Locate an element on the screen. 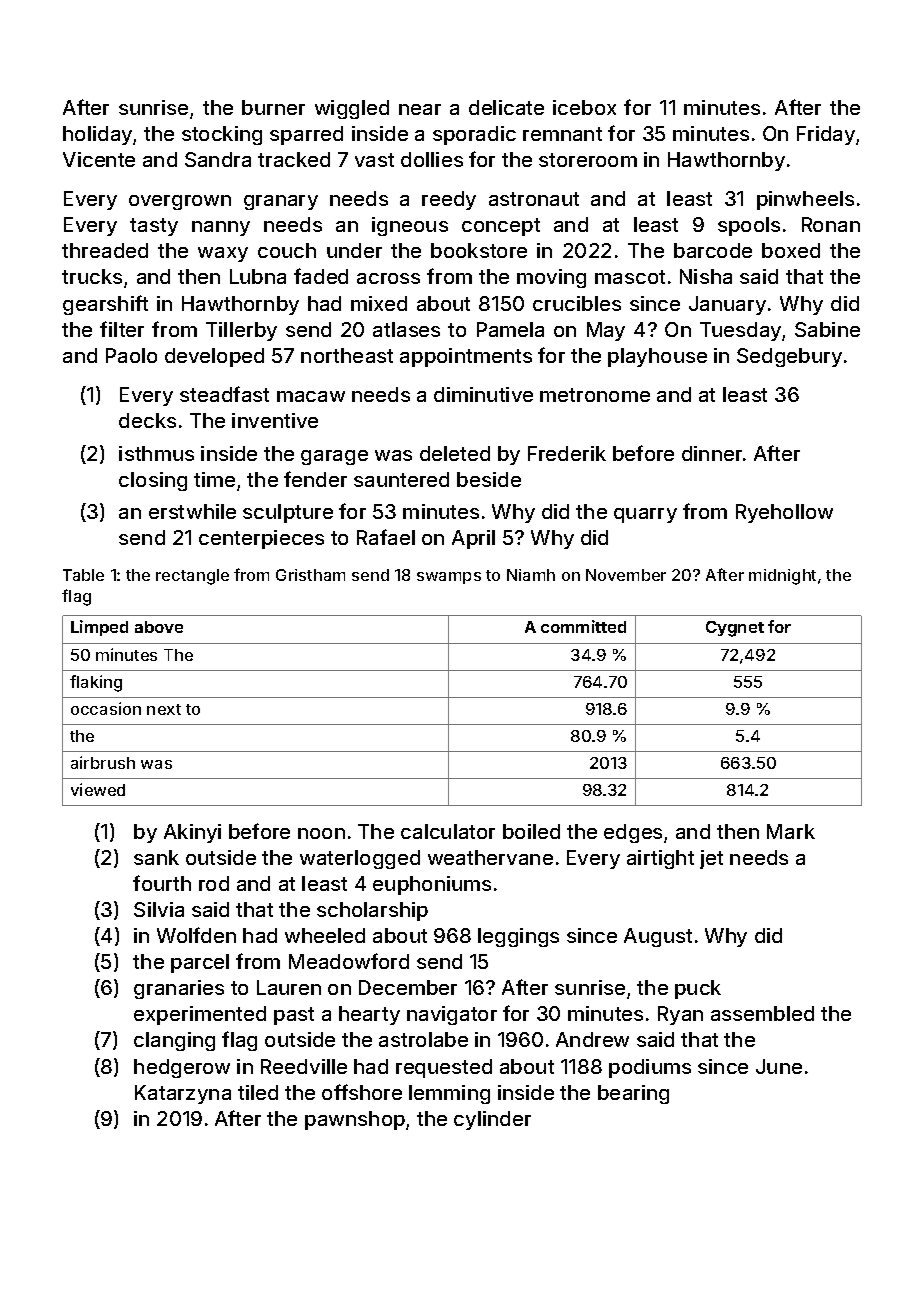  wiggled is located at coordinates (352, 109).
